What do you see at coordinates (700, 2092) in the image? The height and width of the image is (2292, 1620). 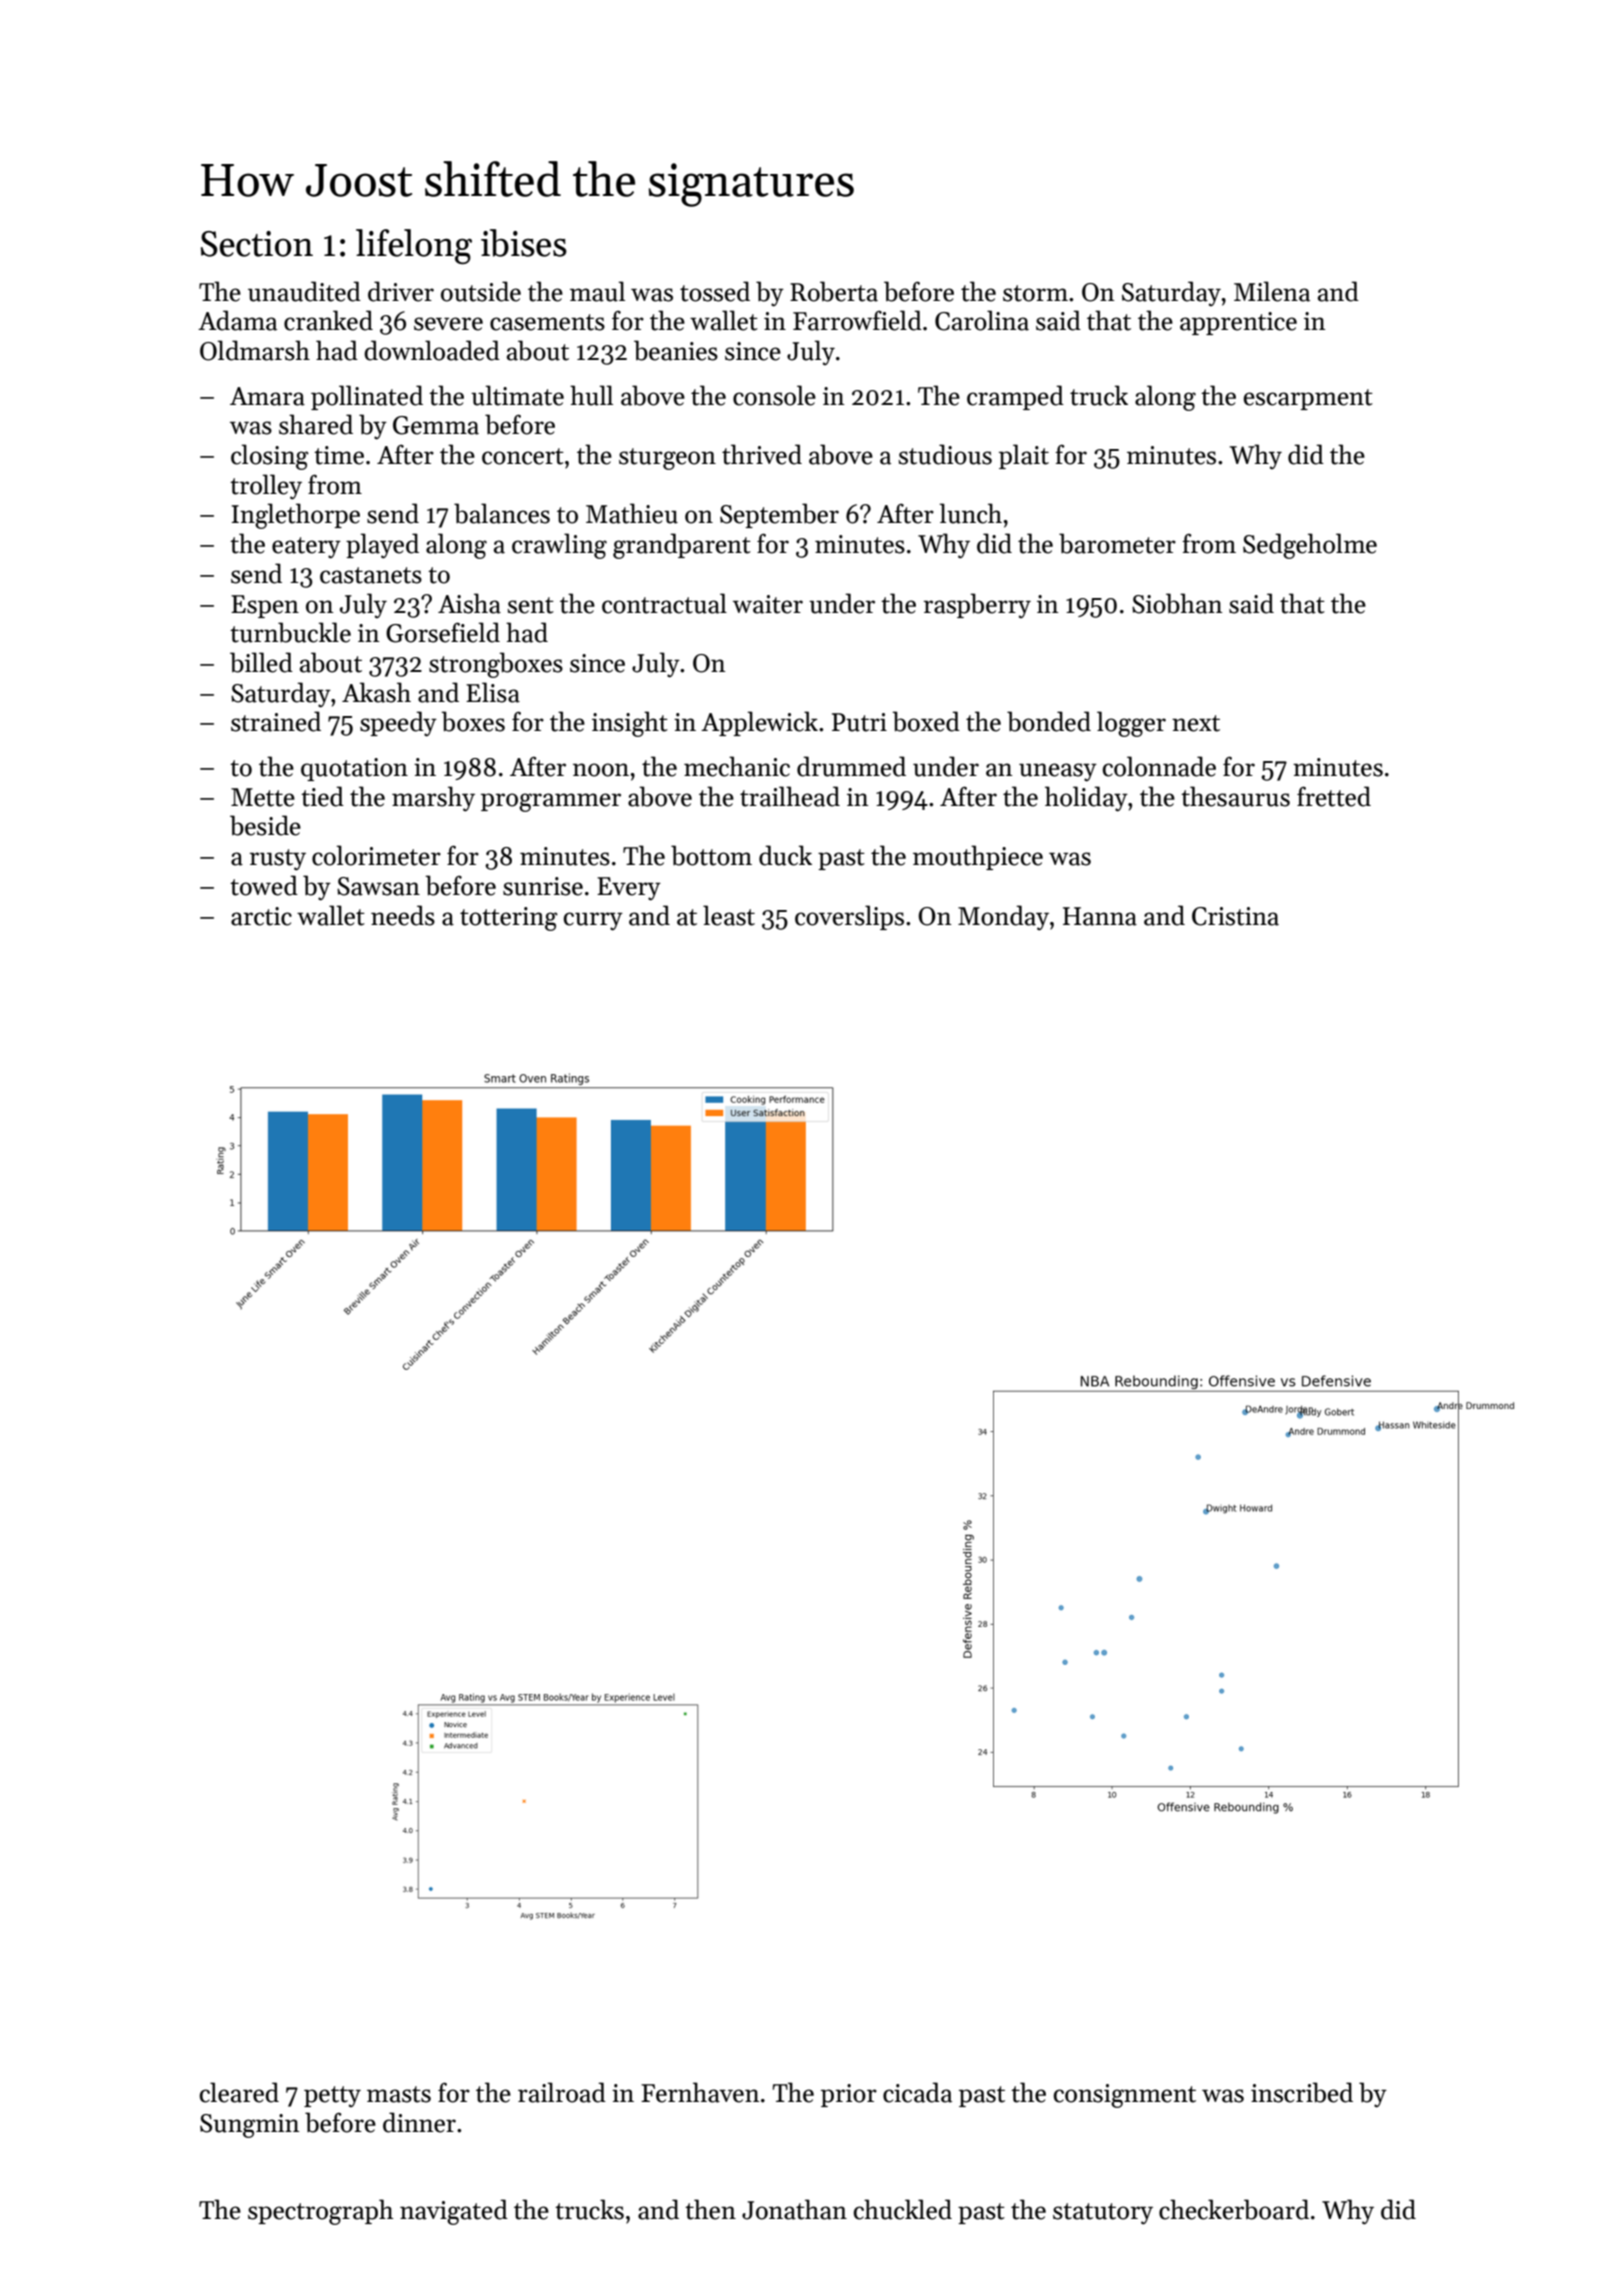 I see `Fernhaven` at bounding box center [700, 2092].
